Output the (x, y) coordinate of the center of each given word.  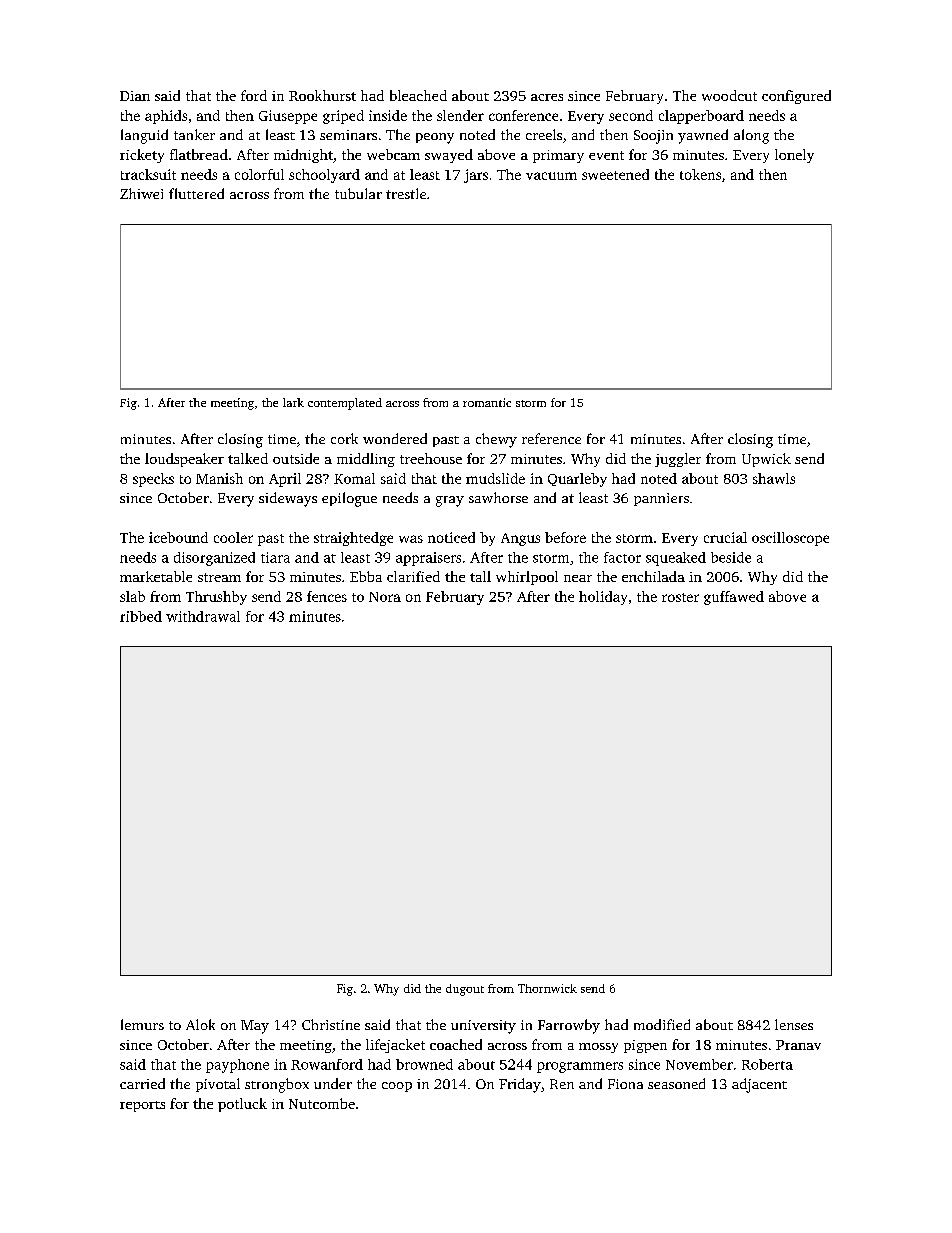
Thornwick (547, 988)
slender (460, 115)
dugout (465, 990)
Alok (200, 1024)
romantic (487, 402)
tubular (358, 193)
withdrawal (203, 616)
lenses (794, 1024)
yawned (703, 136)
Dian (135, 96)
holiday (603, 598)
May (255, 1027)
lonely (794, 156)
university (483, 1027)
